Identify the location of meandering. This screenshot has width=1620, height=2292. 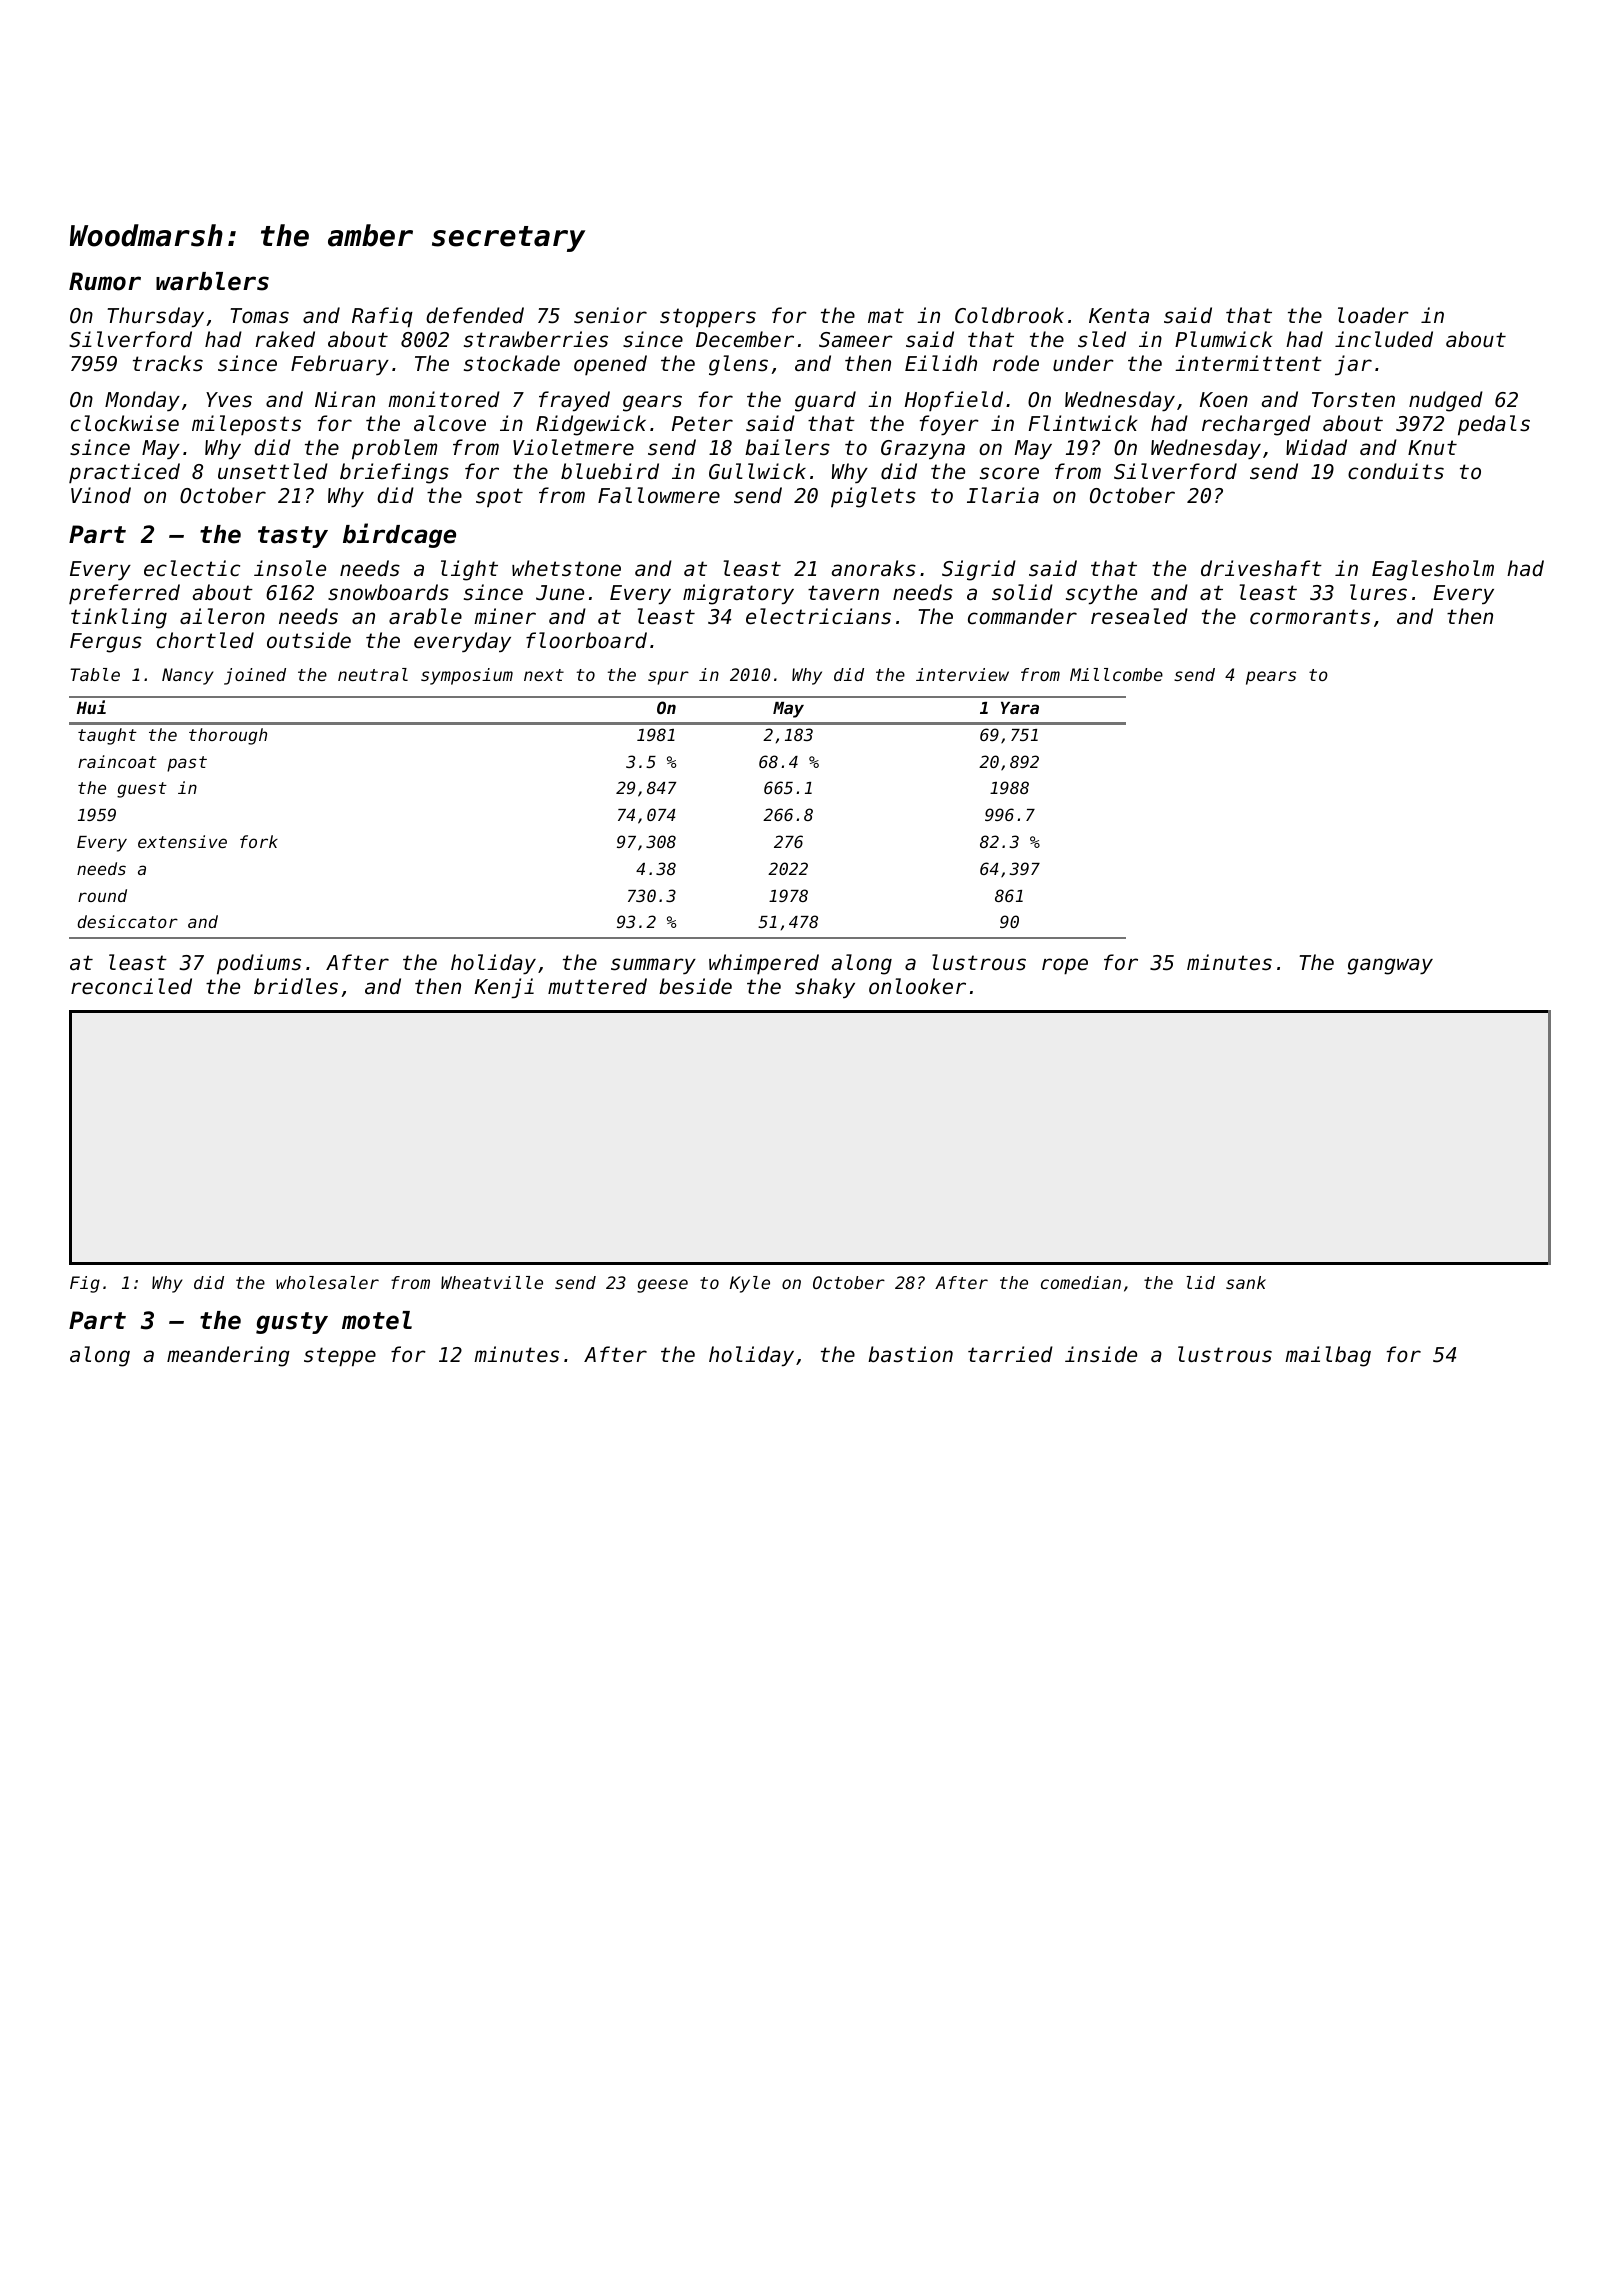
(228, 1356).
